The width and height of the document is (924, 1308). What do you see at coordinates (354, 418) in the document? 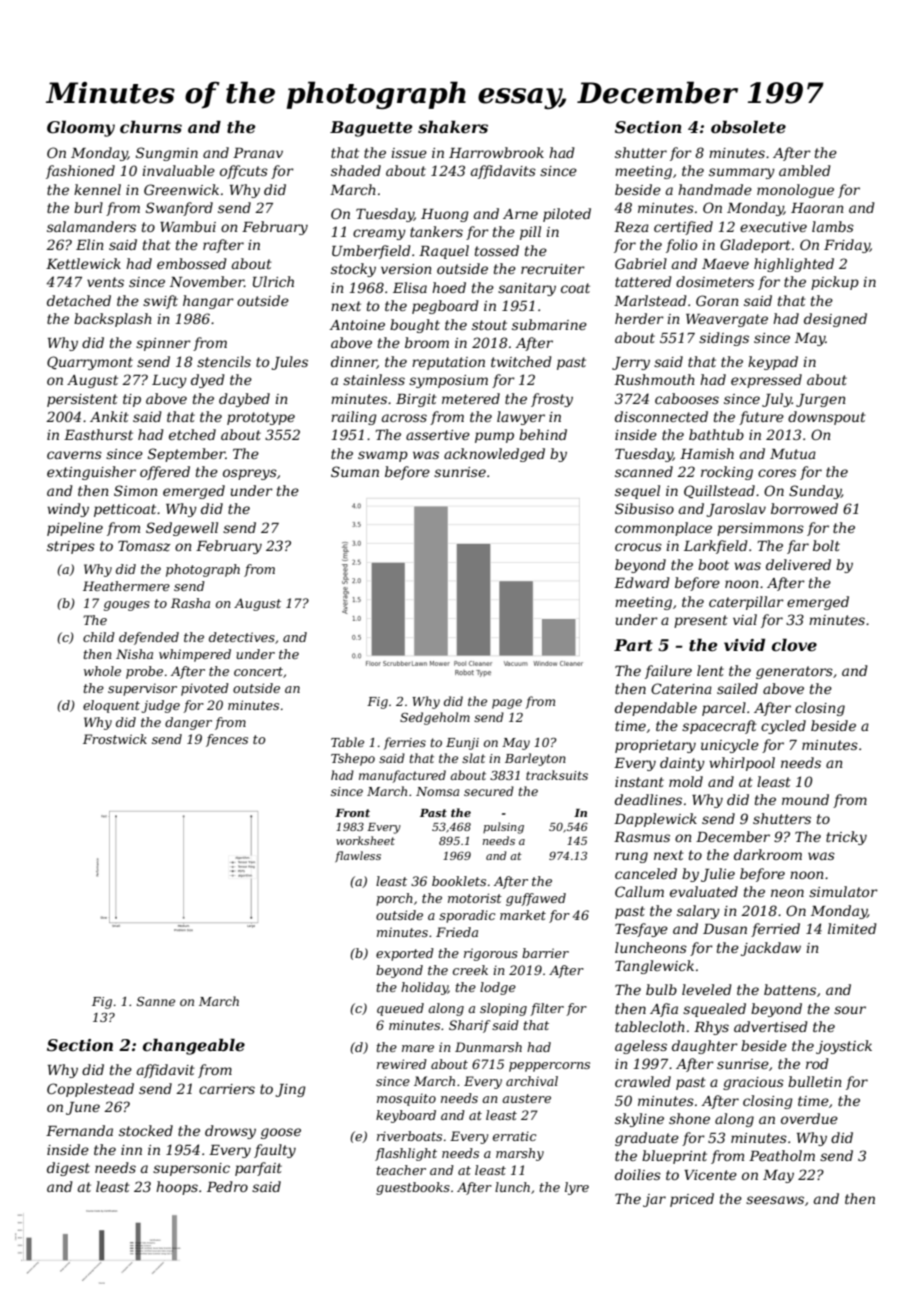
I see `railing` at bounding box center [354, 418].
